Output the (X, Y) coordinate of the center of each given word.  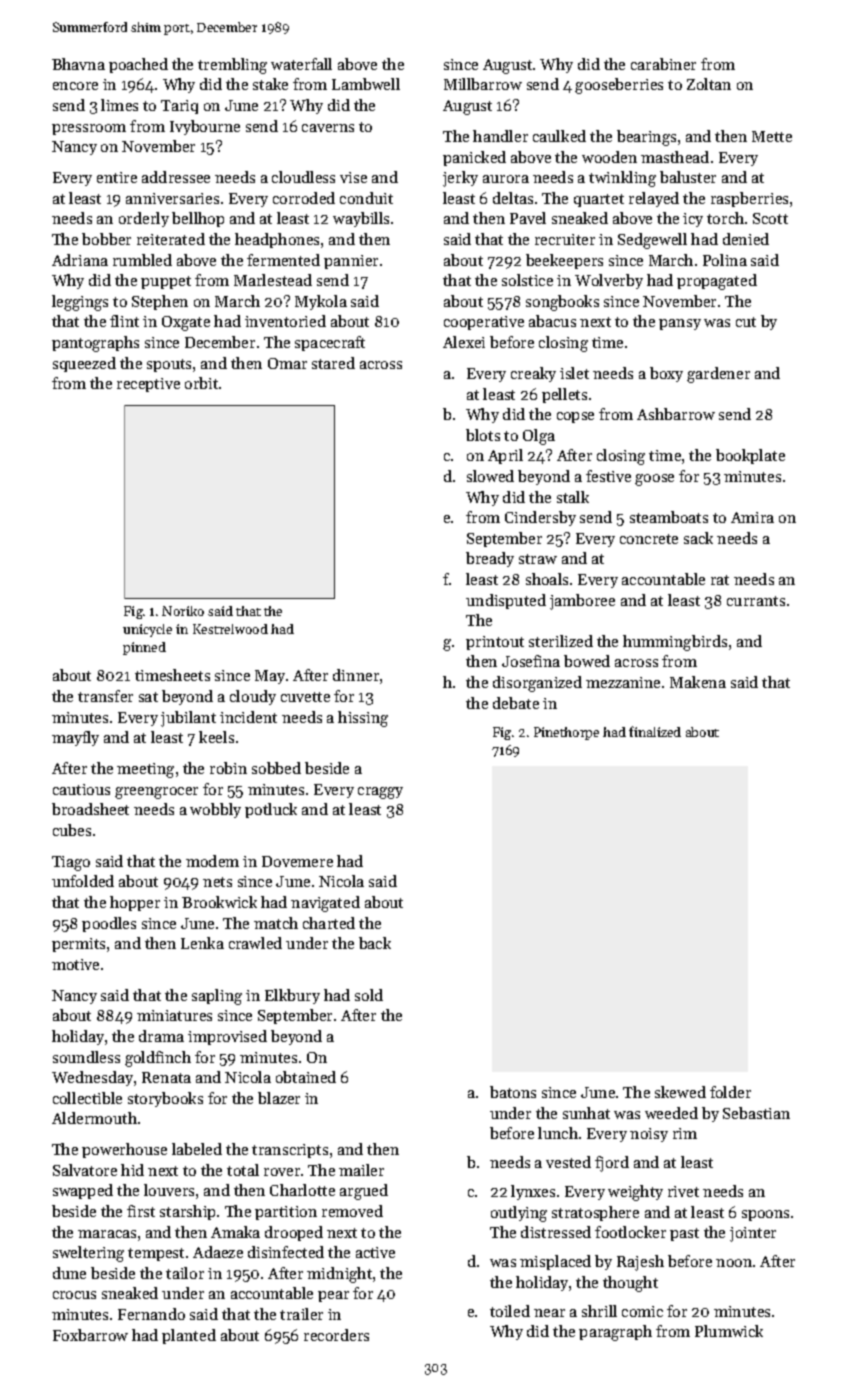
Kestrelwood (230, 629)
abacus (552, 321)
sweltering (88, 1254)
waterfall (301, 64)
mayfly (75, 738)
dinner (356, 675)
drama (161, 1036)
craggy (380, 793)
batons (513, 1092)
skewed (680, 1092)
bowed (587, 661)
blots (483, 435)
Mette (772, 136)
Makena (698, 682)
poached (138, 65)
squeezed (84, 364)
